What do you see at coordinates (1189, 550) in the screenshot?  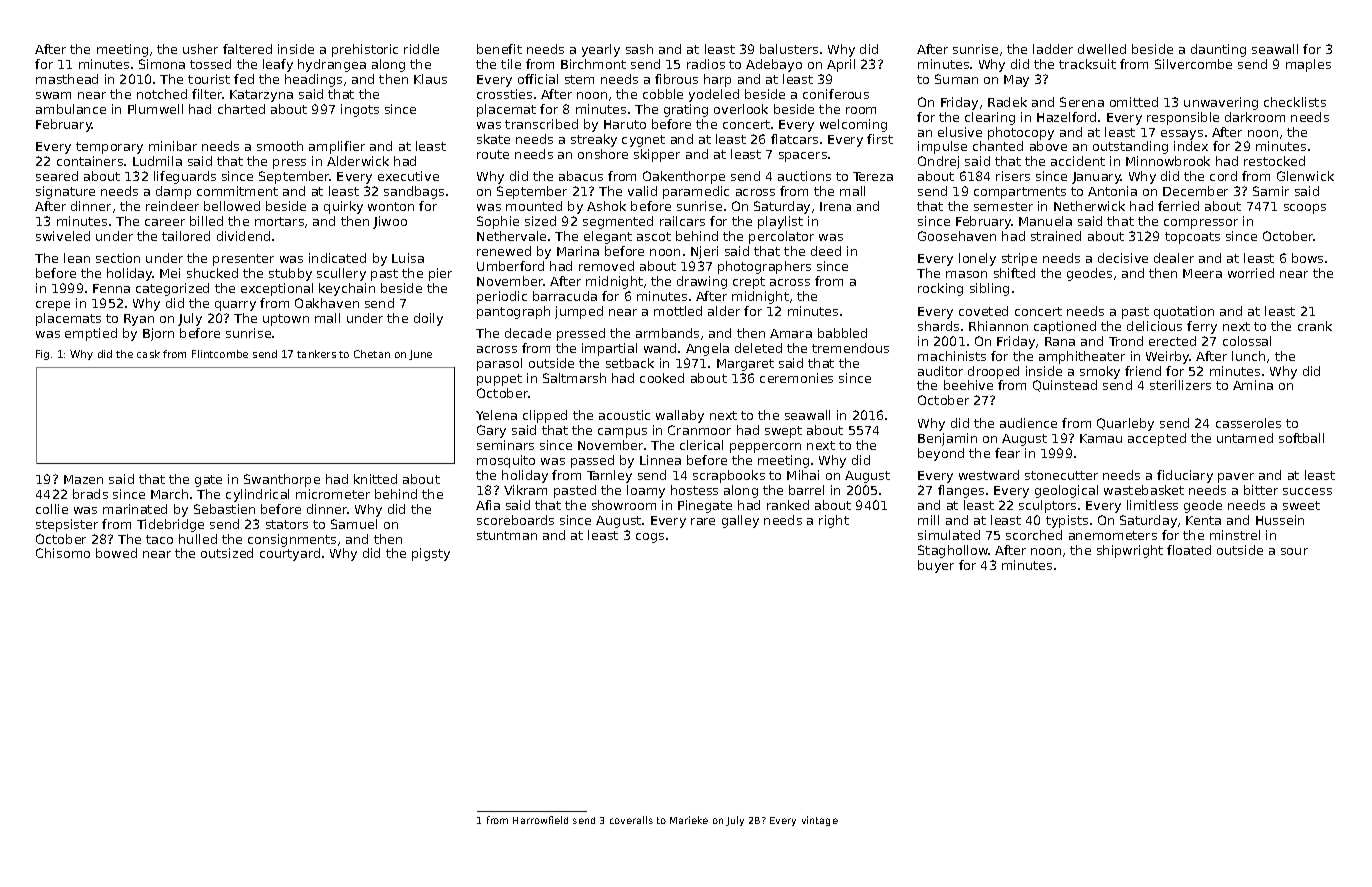 I see `floated` at bounding box center [1189, 550].
